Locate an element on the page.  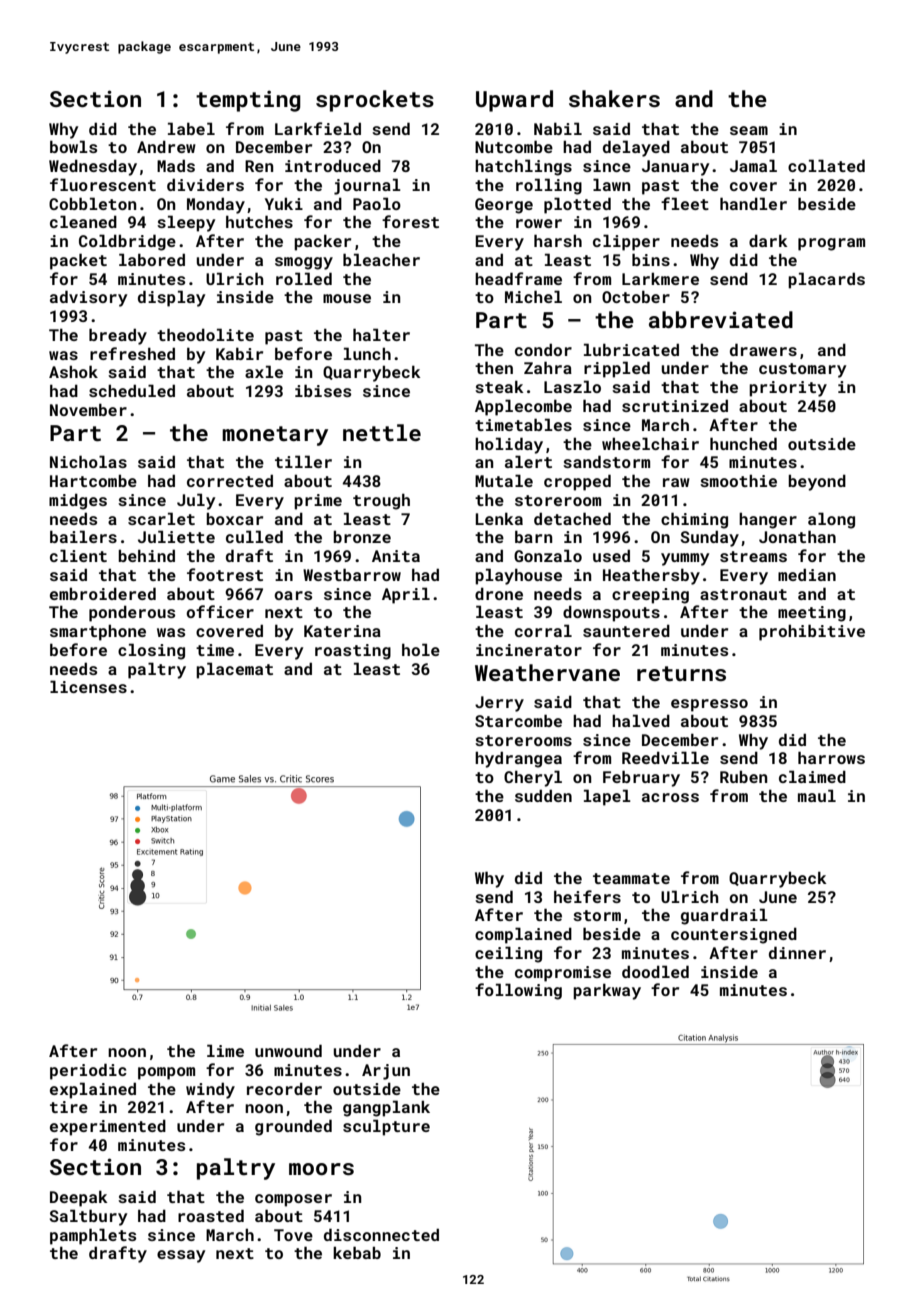
along is located at coordinates (831, 520).
